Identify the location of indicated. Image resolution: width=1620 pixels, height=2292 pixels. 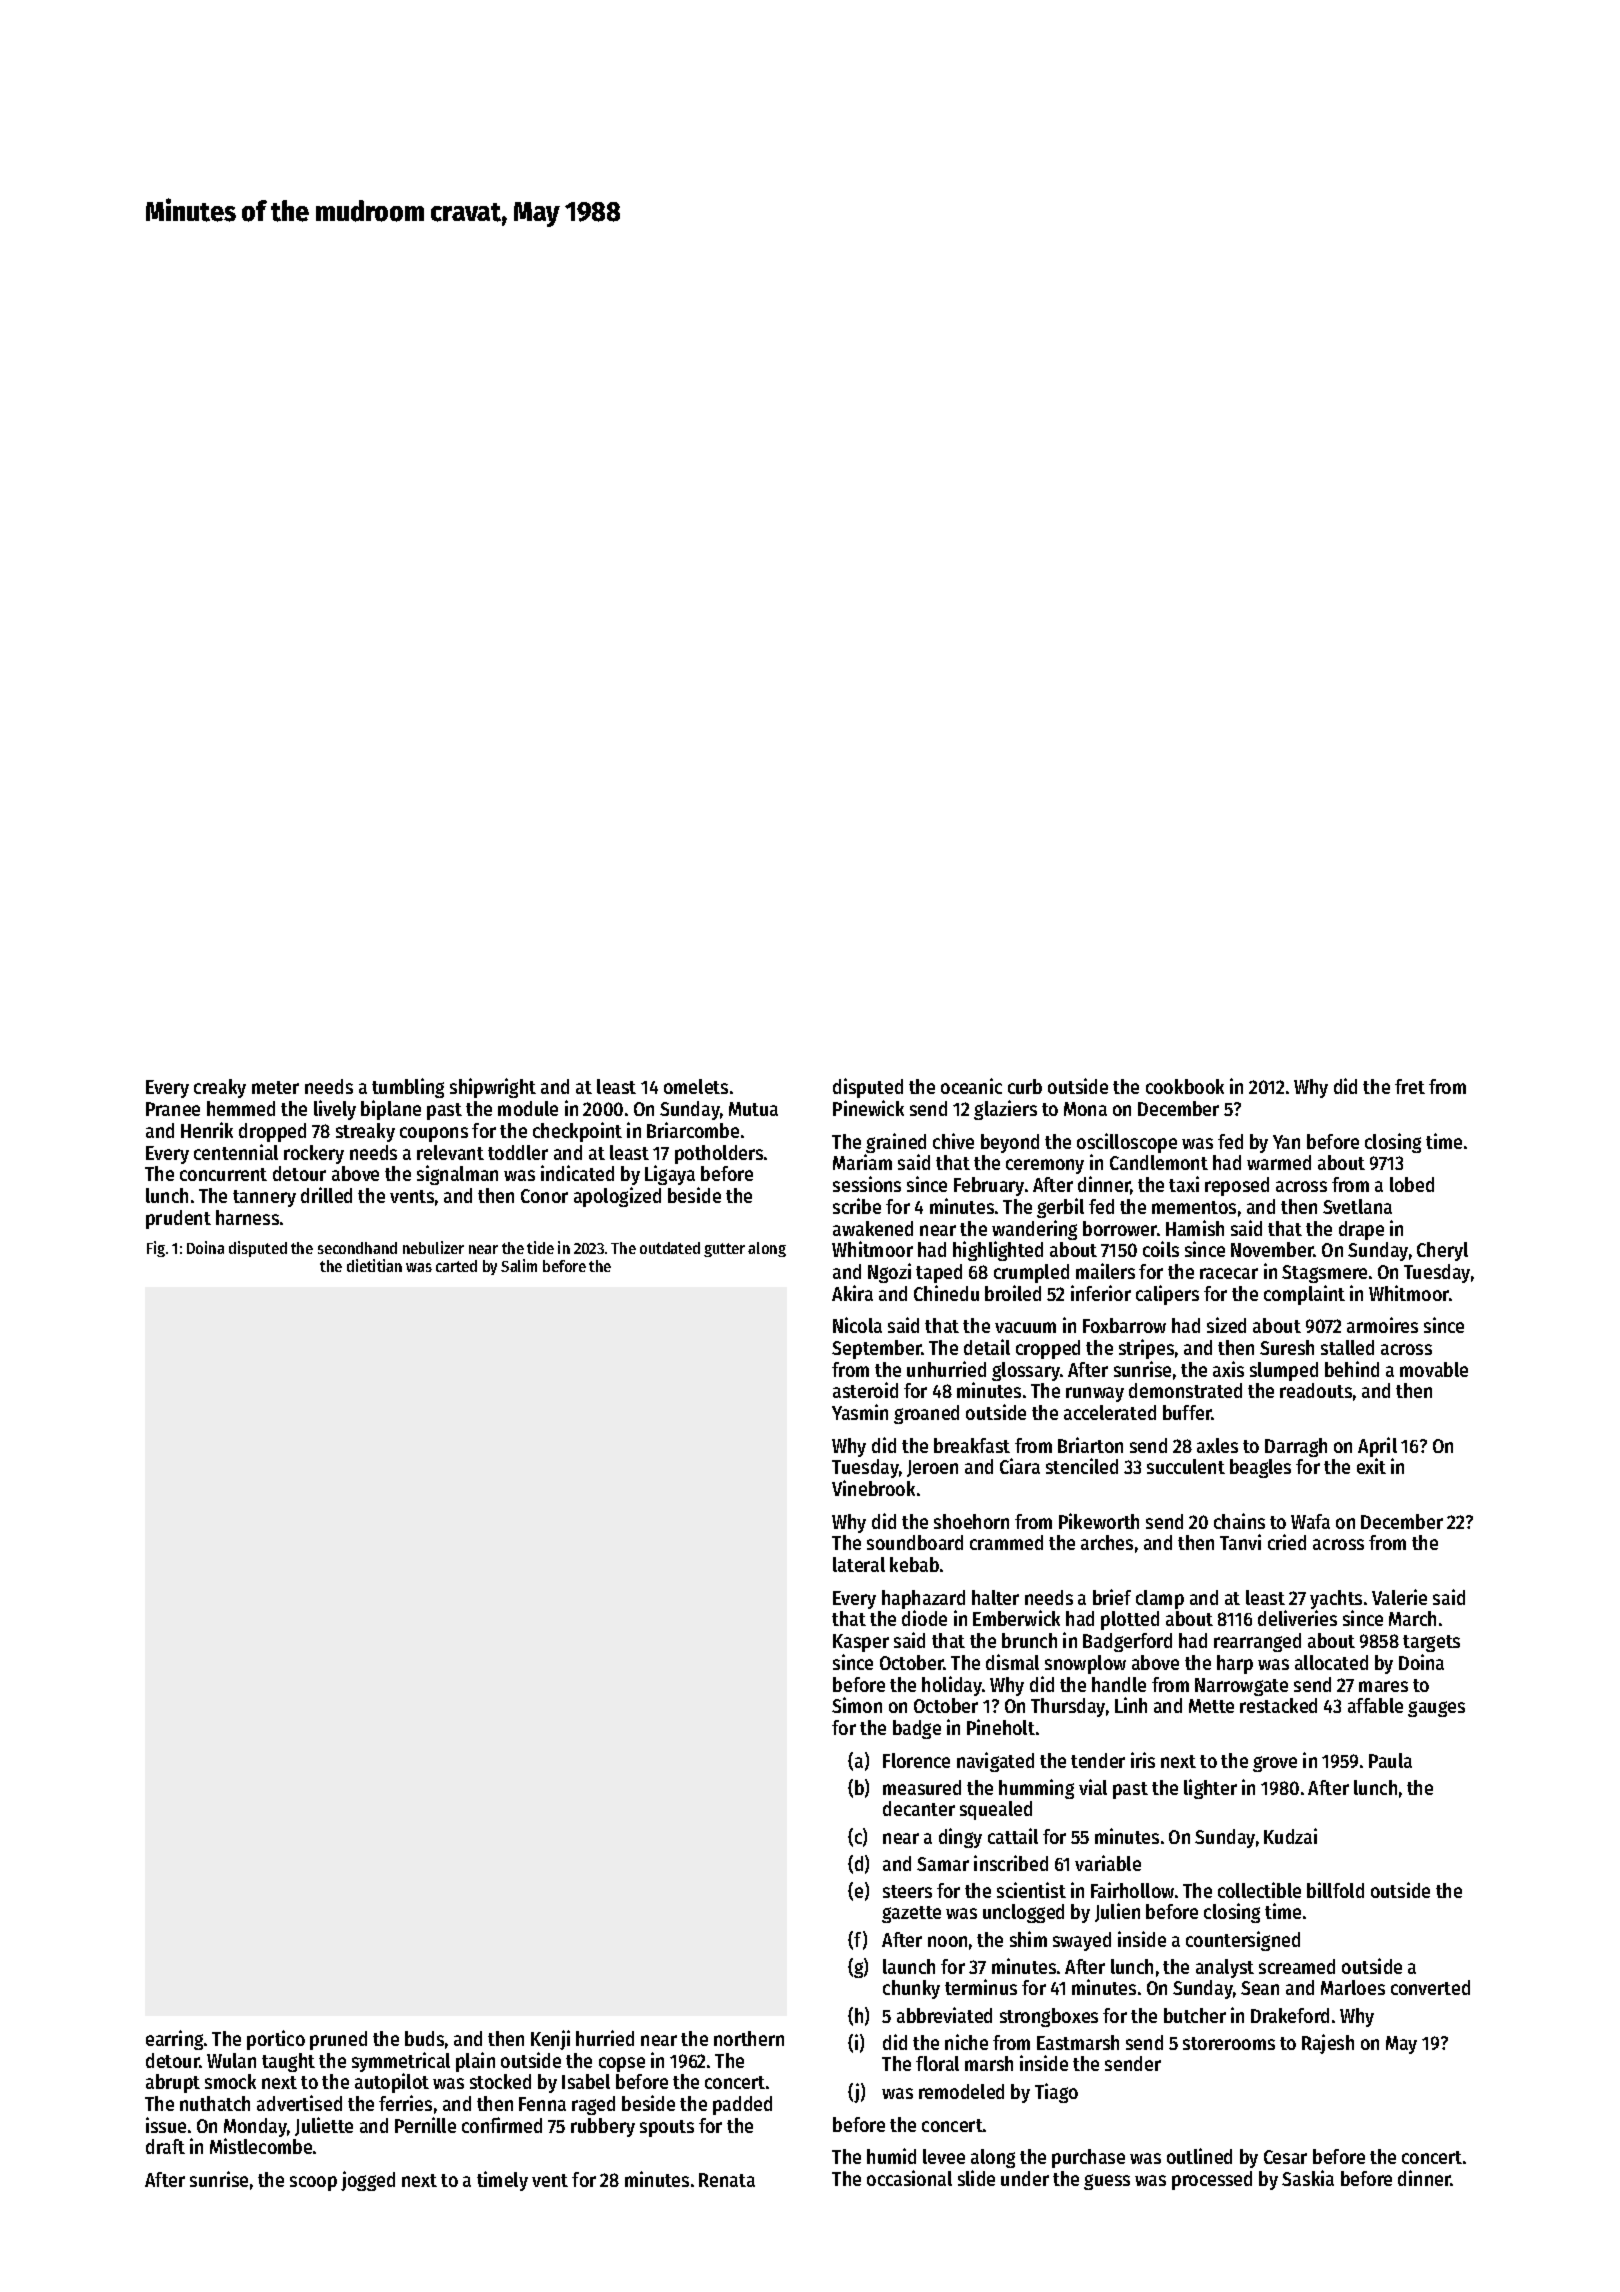
(577, 1173).
